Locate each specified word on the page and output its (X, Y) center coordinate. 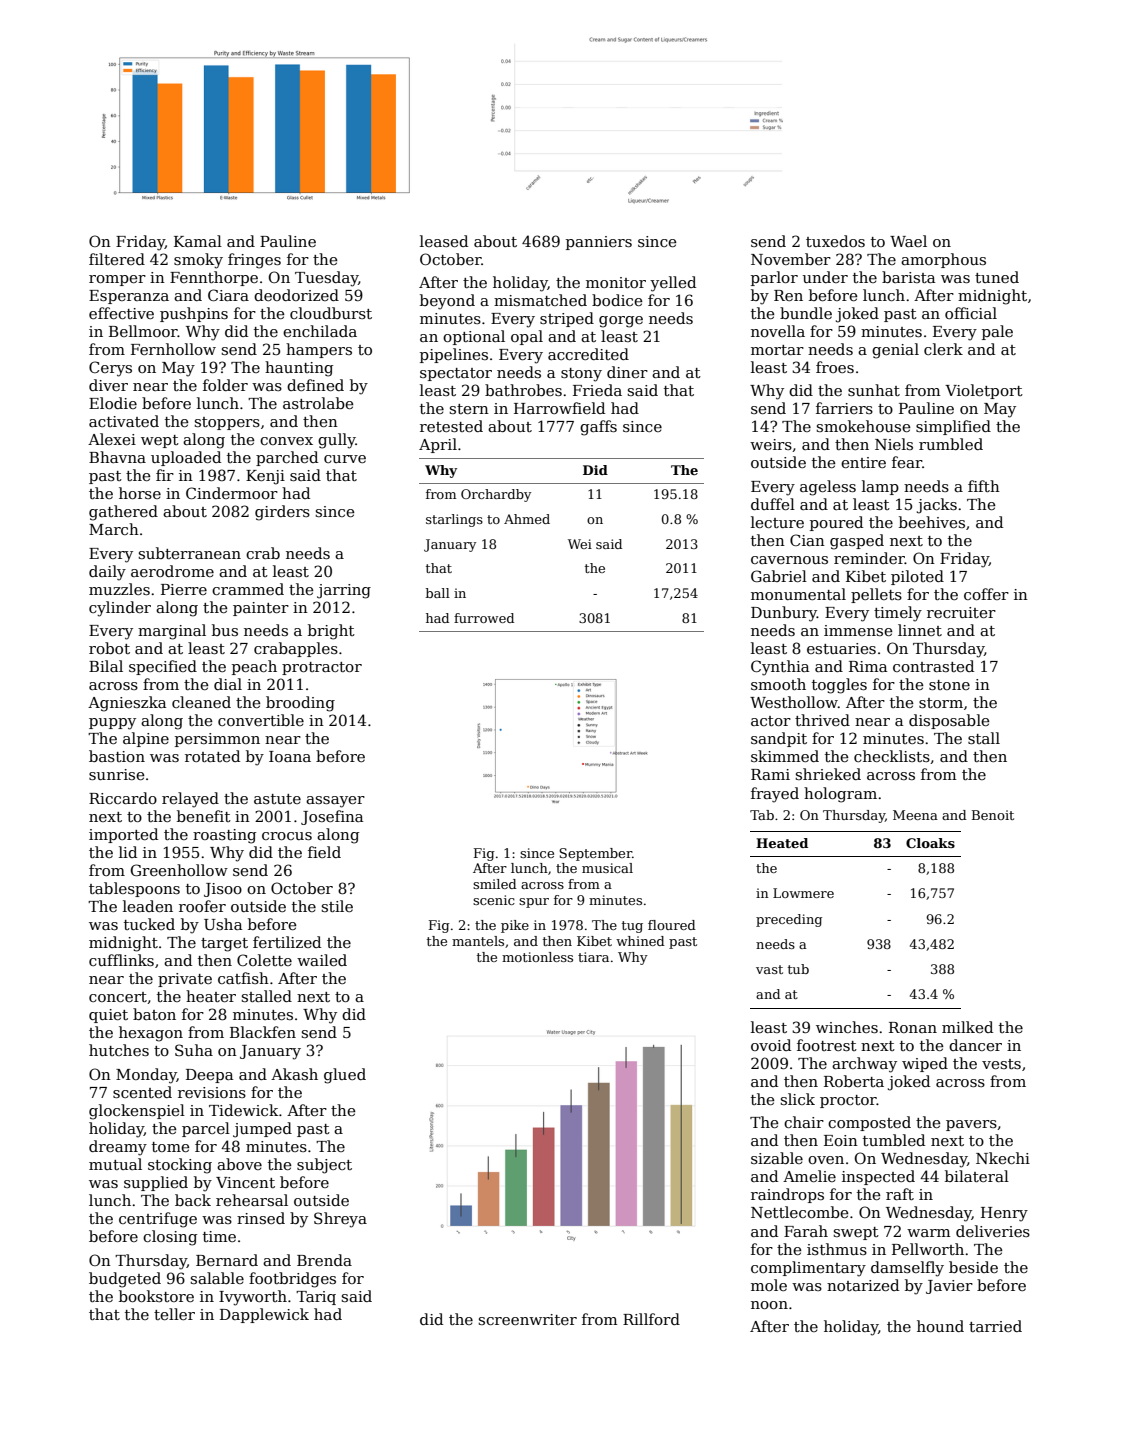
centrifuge (158, 1220)
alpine (146, 739)
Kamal (198, 241)
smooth (778, 684)
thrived (822, 720)
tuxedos (835, 241)
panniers (599, 243)
